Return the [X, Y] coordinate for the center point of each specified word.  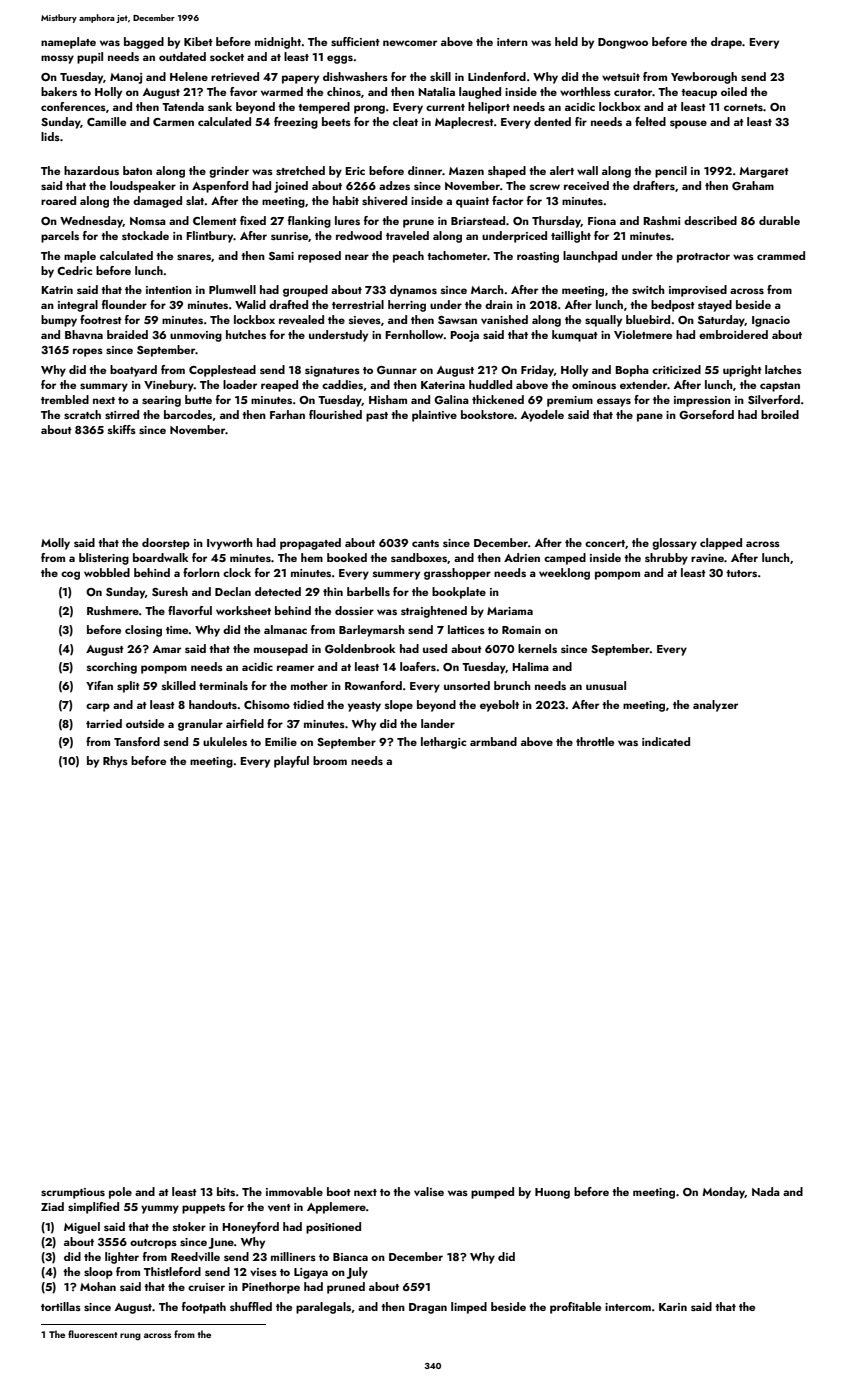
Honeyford [250, 1228]
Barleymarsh [372, 631]
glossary [674, 544]
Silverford [774, 399]
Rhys [115, 762]
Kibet [198, 41]
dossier [354, 610]
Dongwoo [623, 43]
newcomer [410, 43]
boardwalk [161, 557]
